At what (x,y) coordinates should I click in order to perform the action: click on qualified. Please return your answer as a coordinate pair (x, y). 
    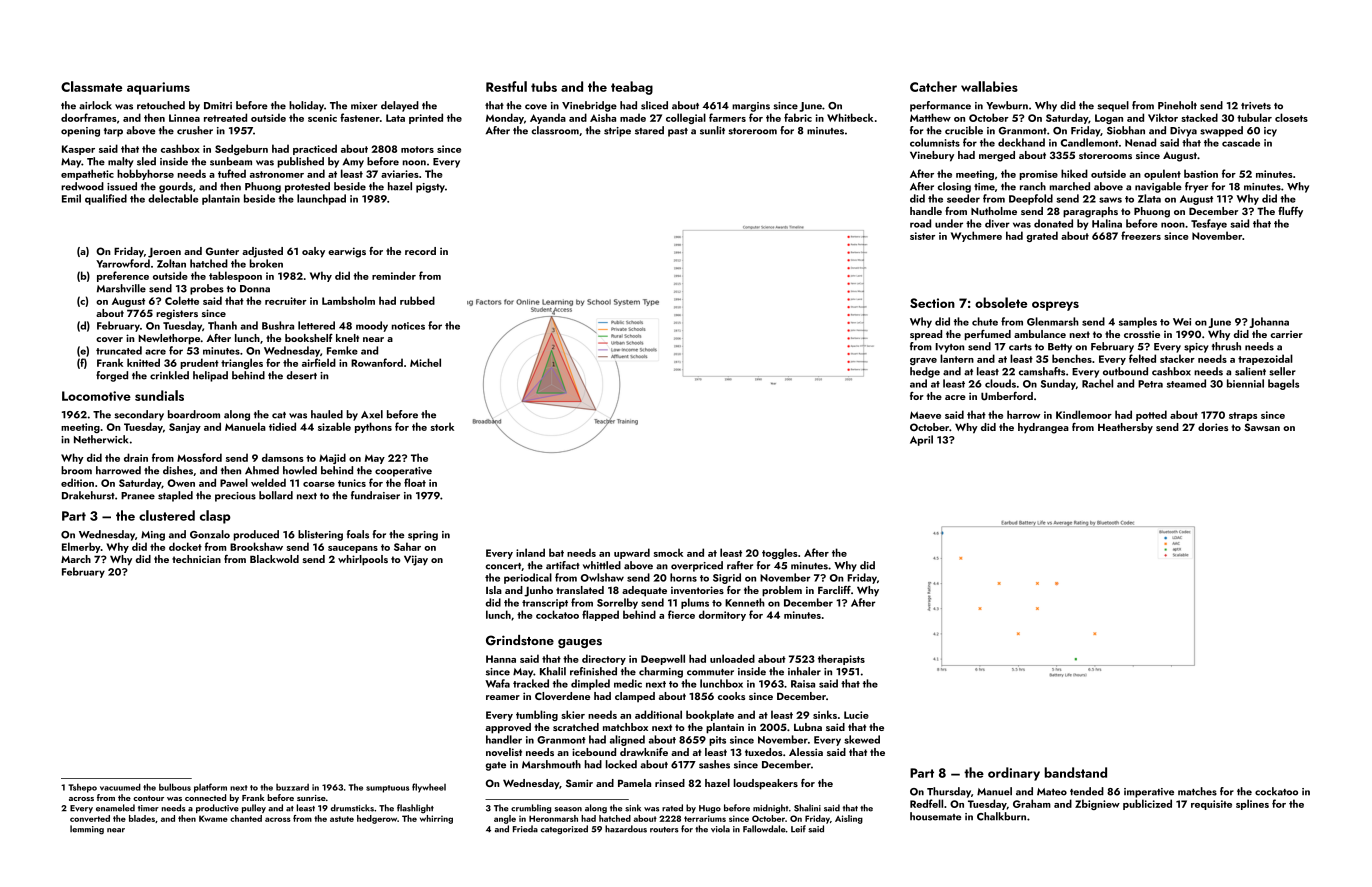
    Looking at the image, I should click on (106, 199).
